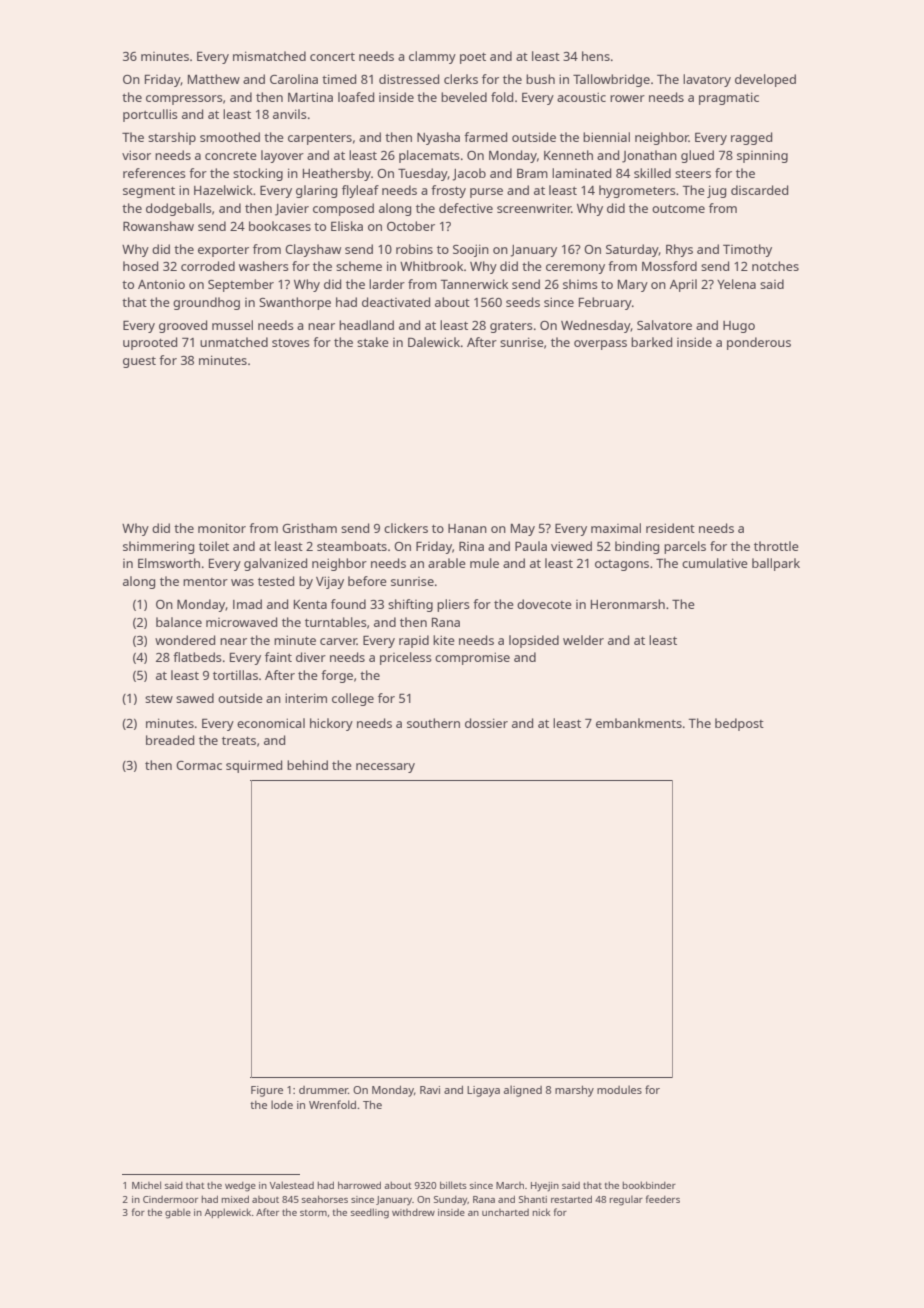 This image has height=1308, width=924. What do you see at coordinates (596, 56) in the image?
I see `hens` at bounding box center [596, 56].
